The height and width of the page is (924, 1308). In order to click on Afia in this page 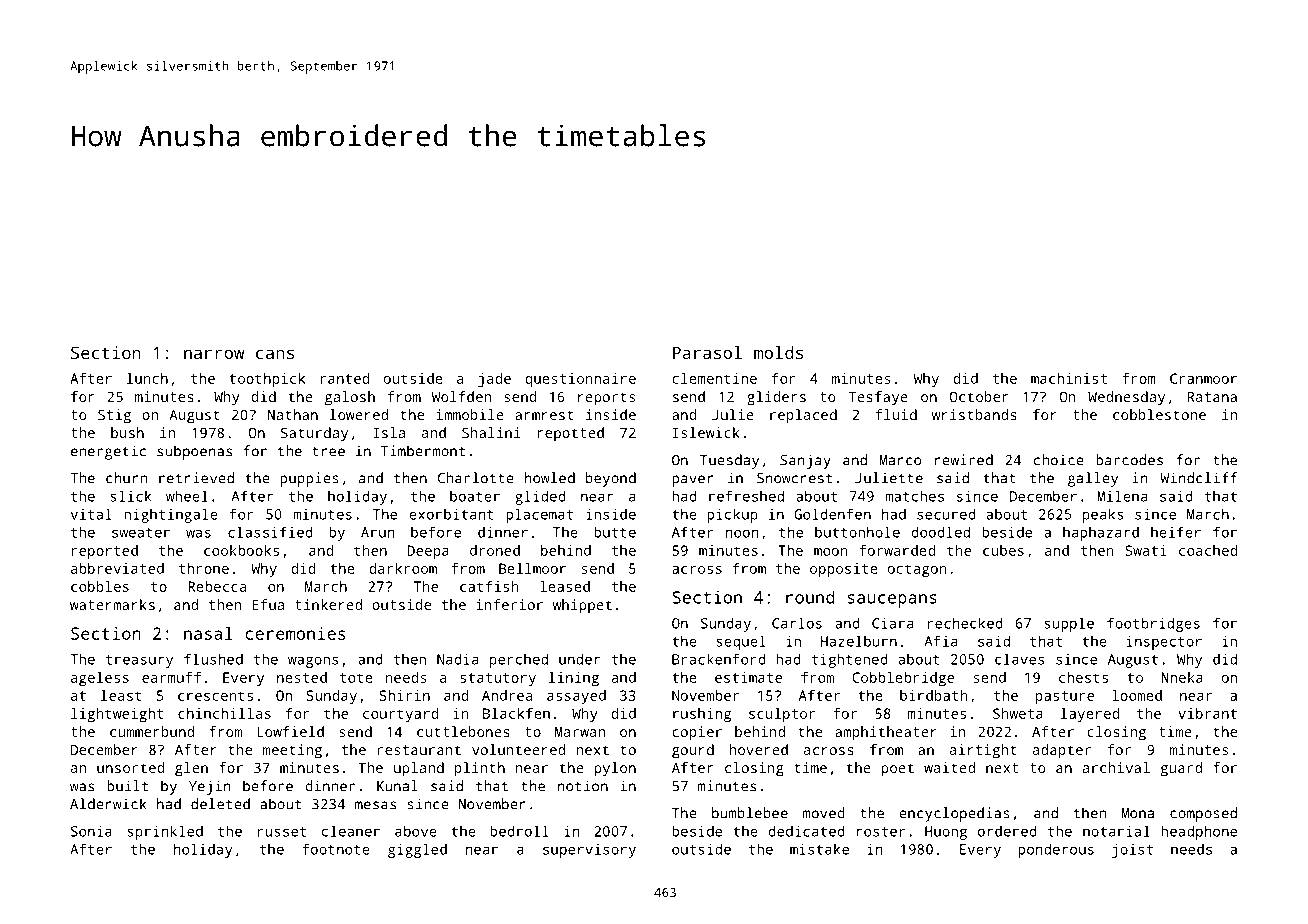, I will do `click(941, 641)`.
